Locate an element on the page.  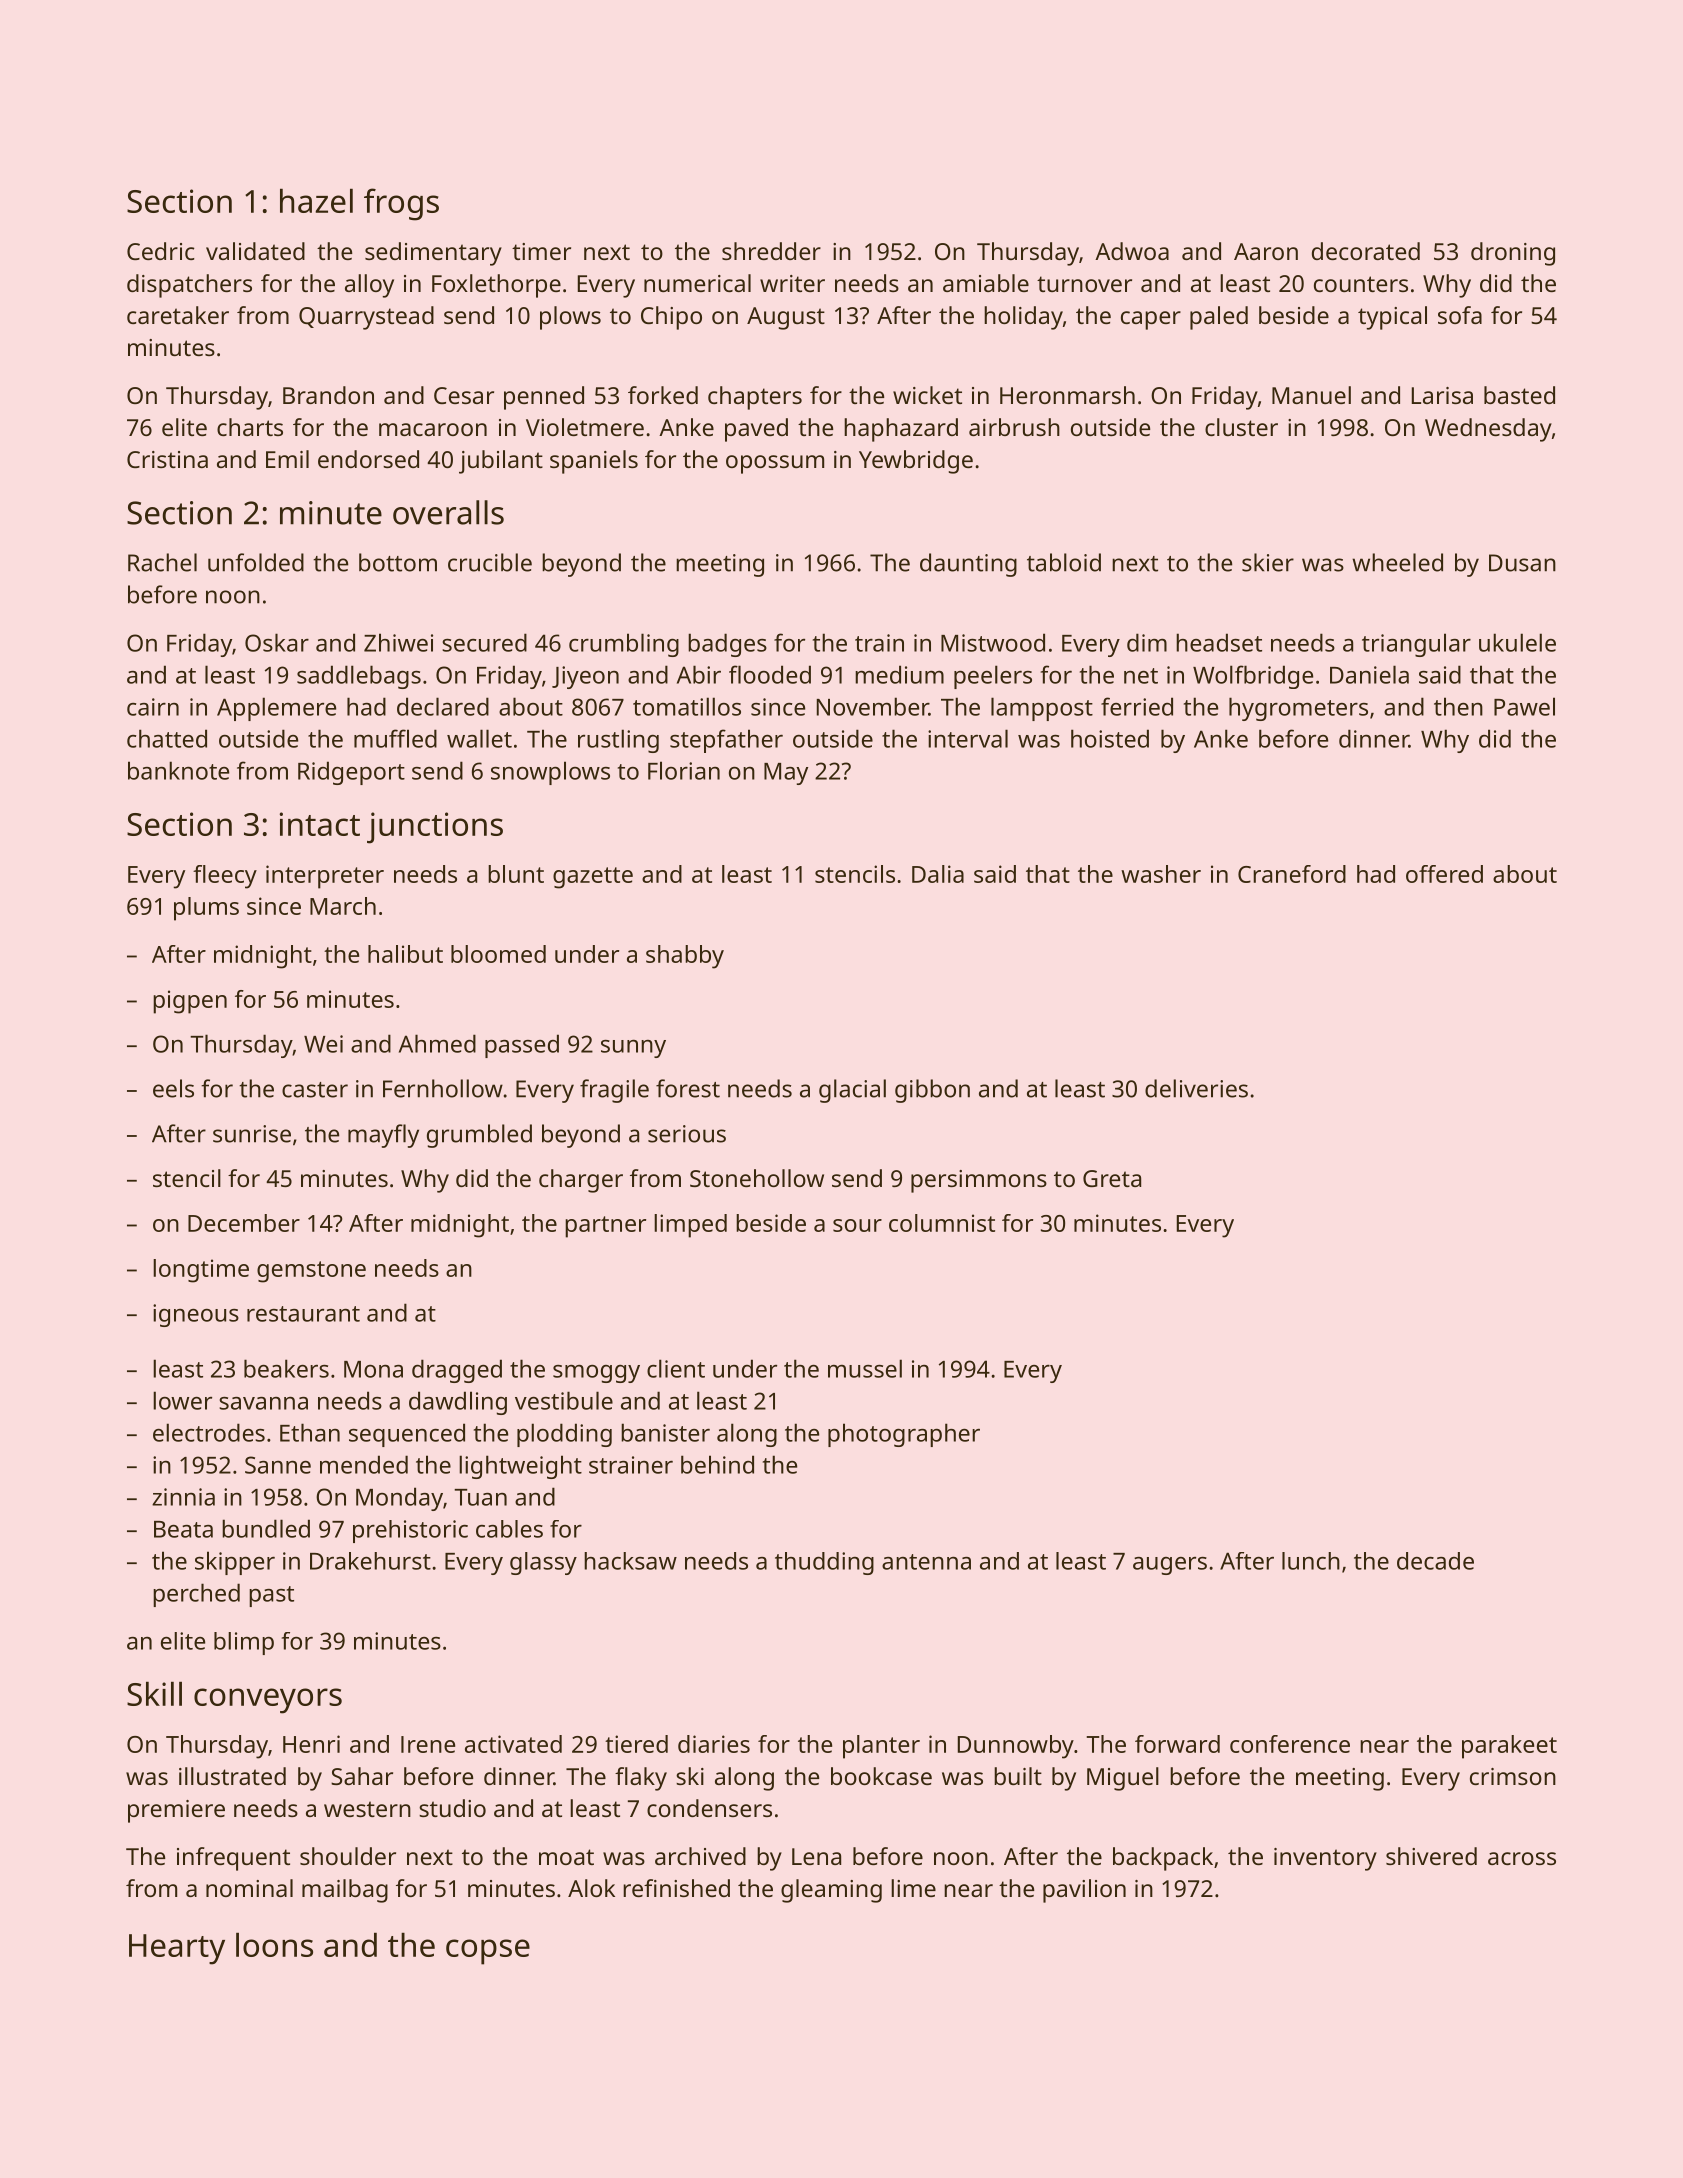
behind is located at coordinates (717, 1464).
